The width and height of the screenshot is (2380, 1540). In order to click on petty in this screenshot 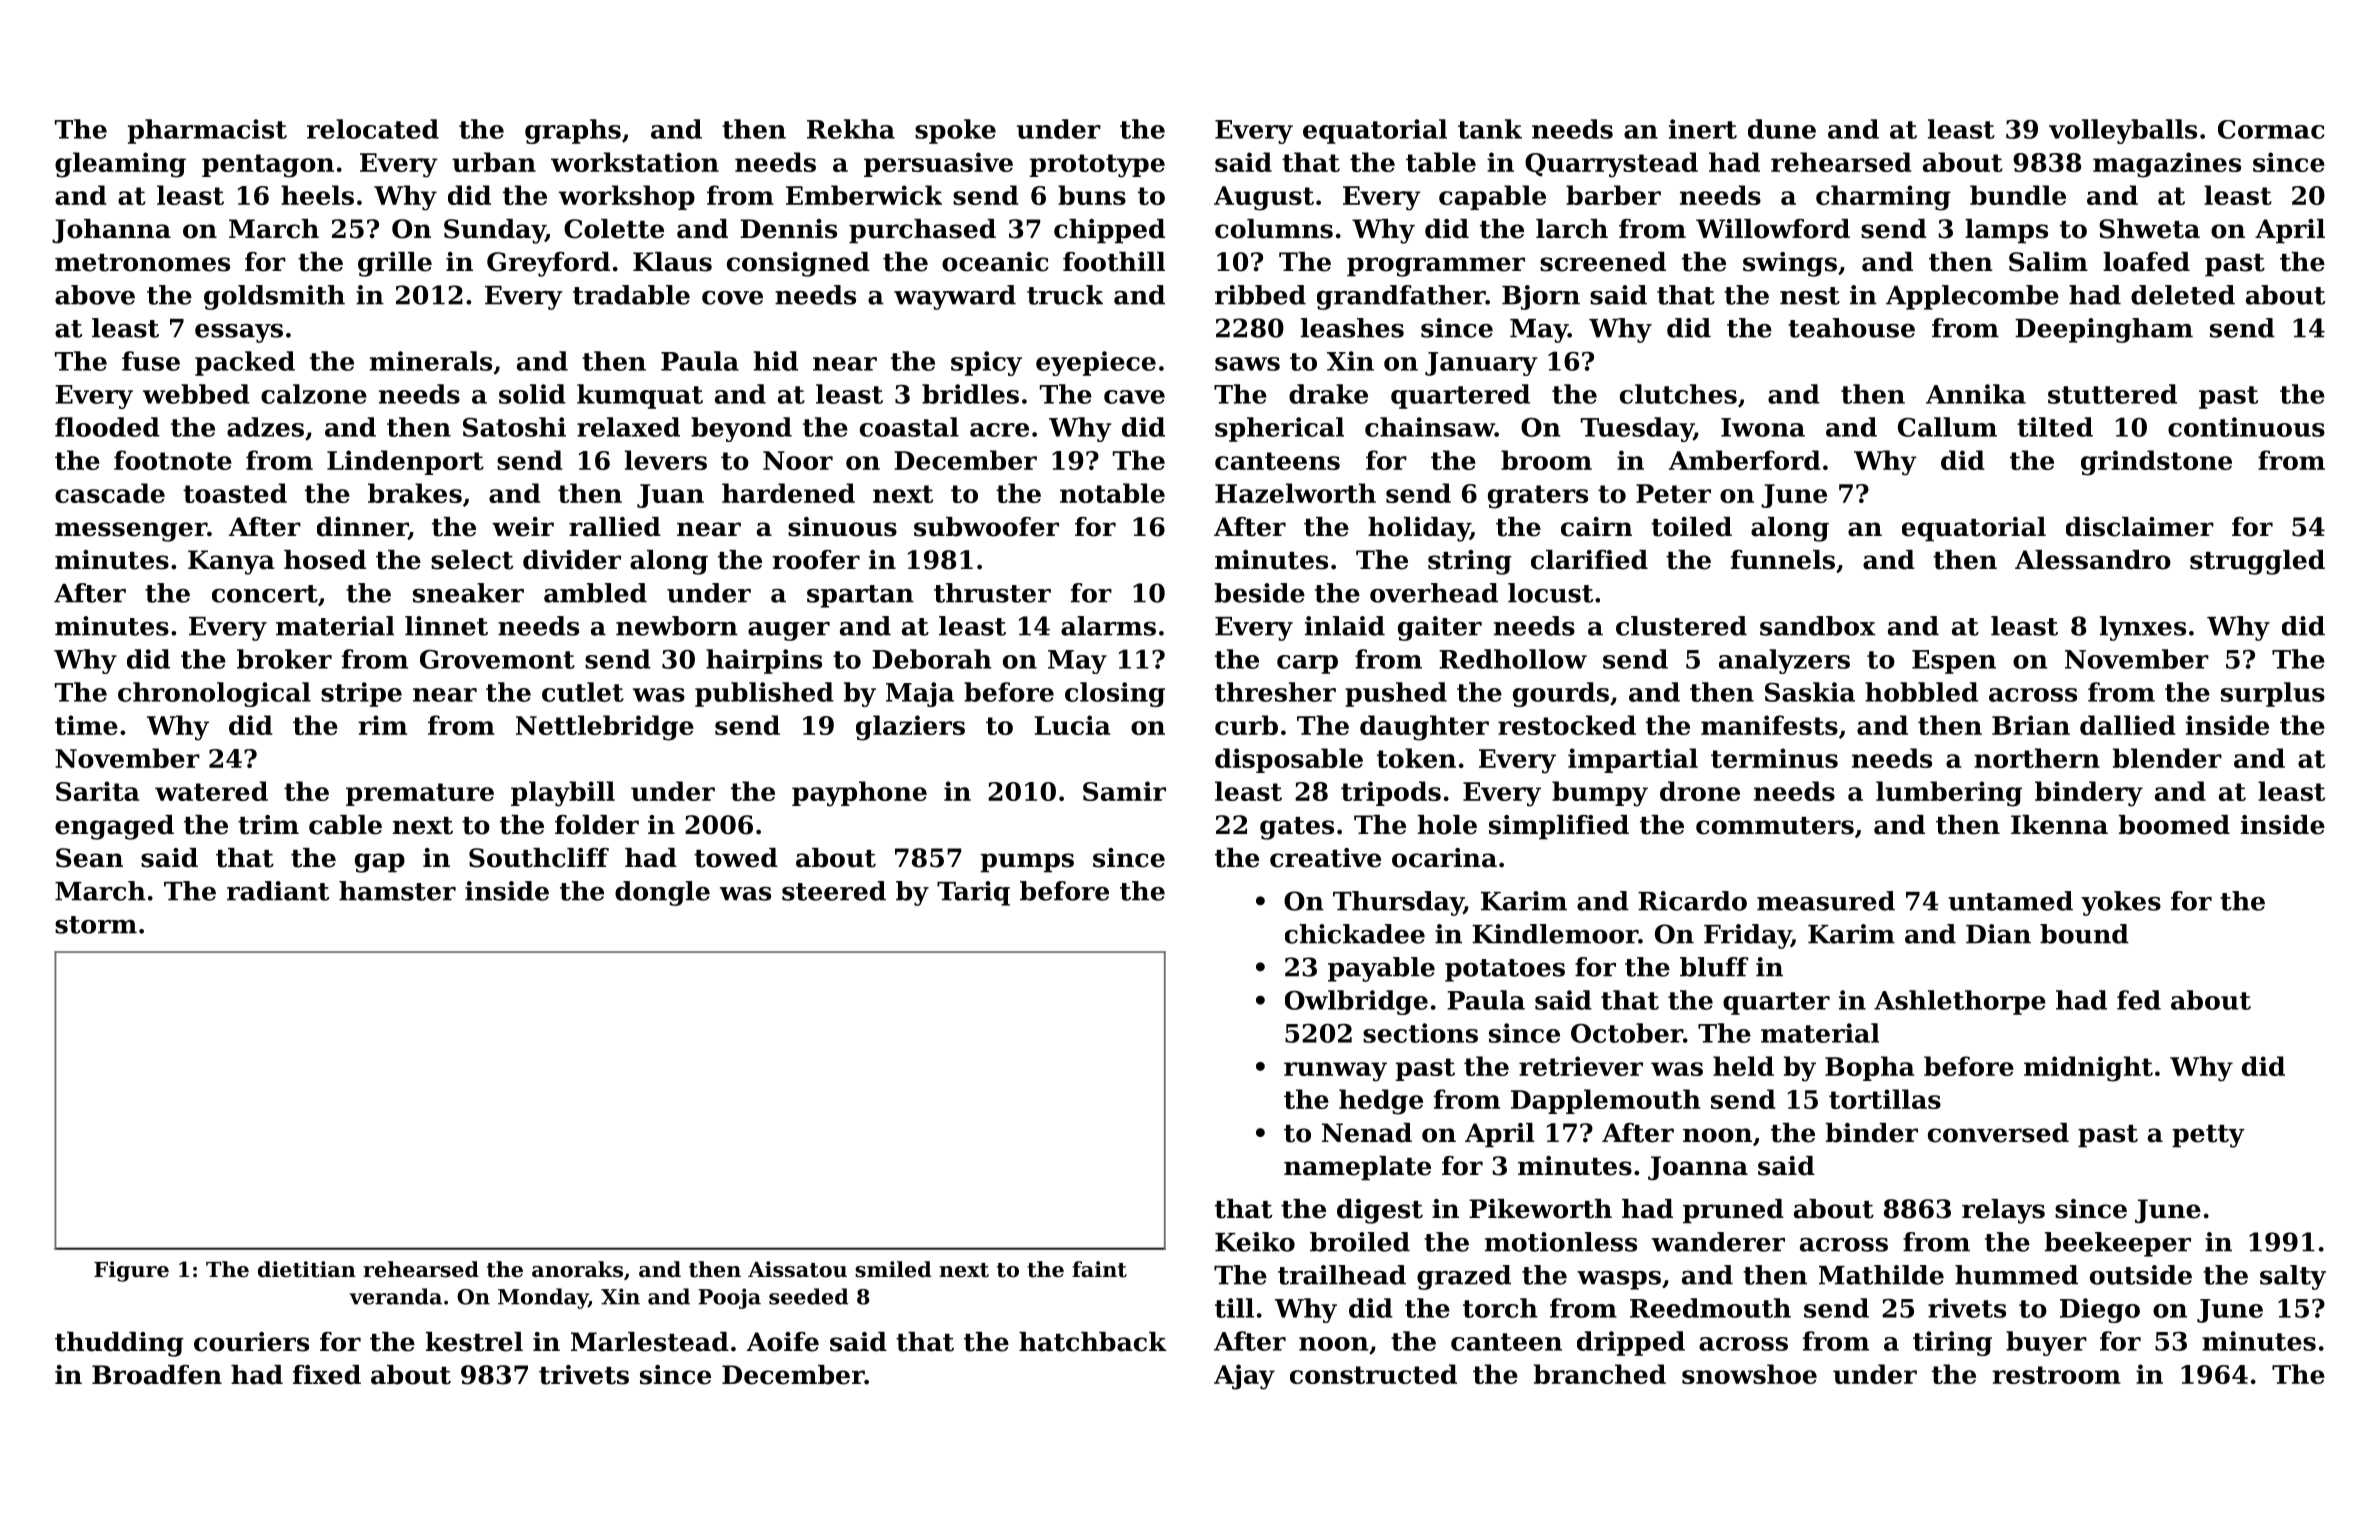, I will do `click(2208, 1136)`.
